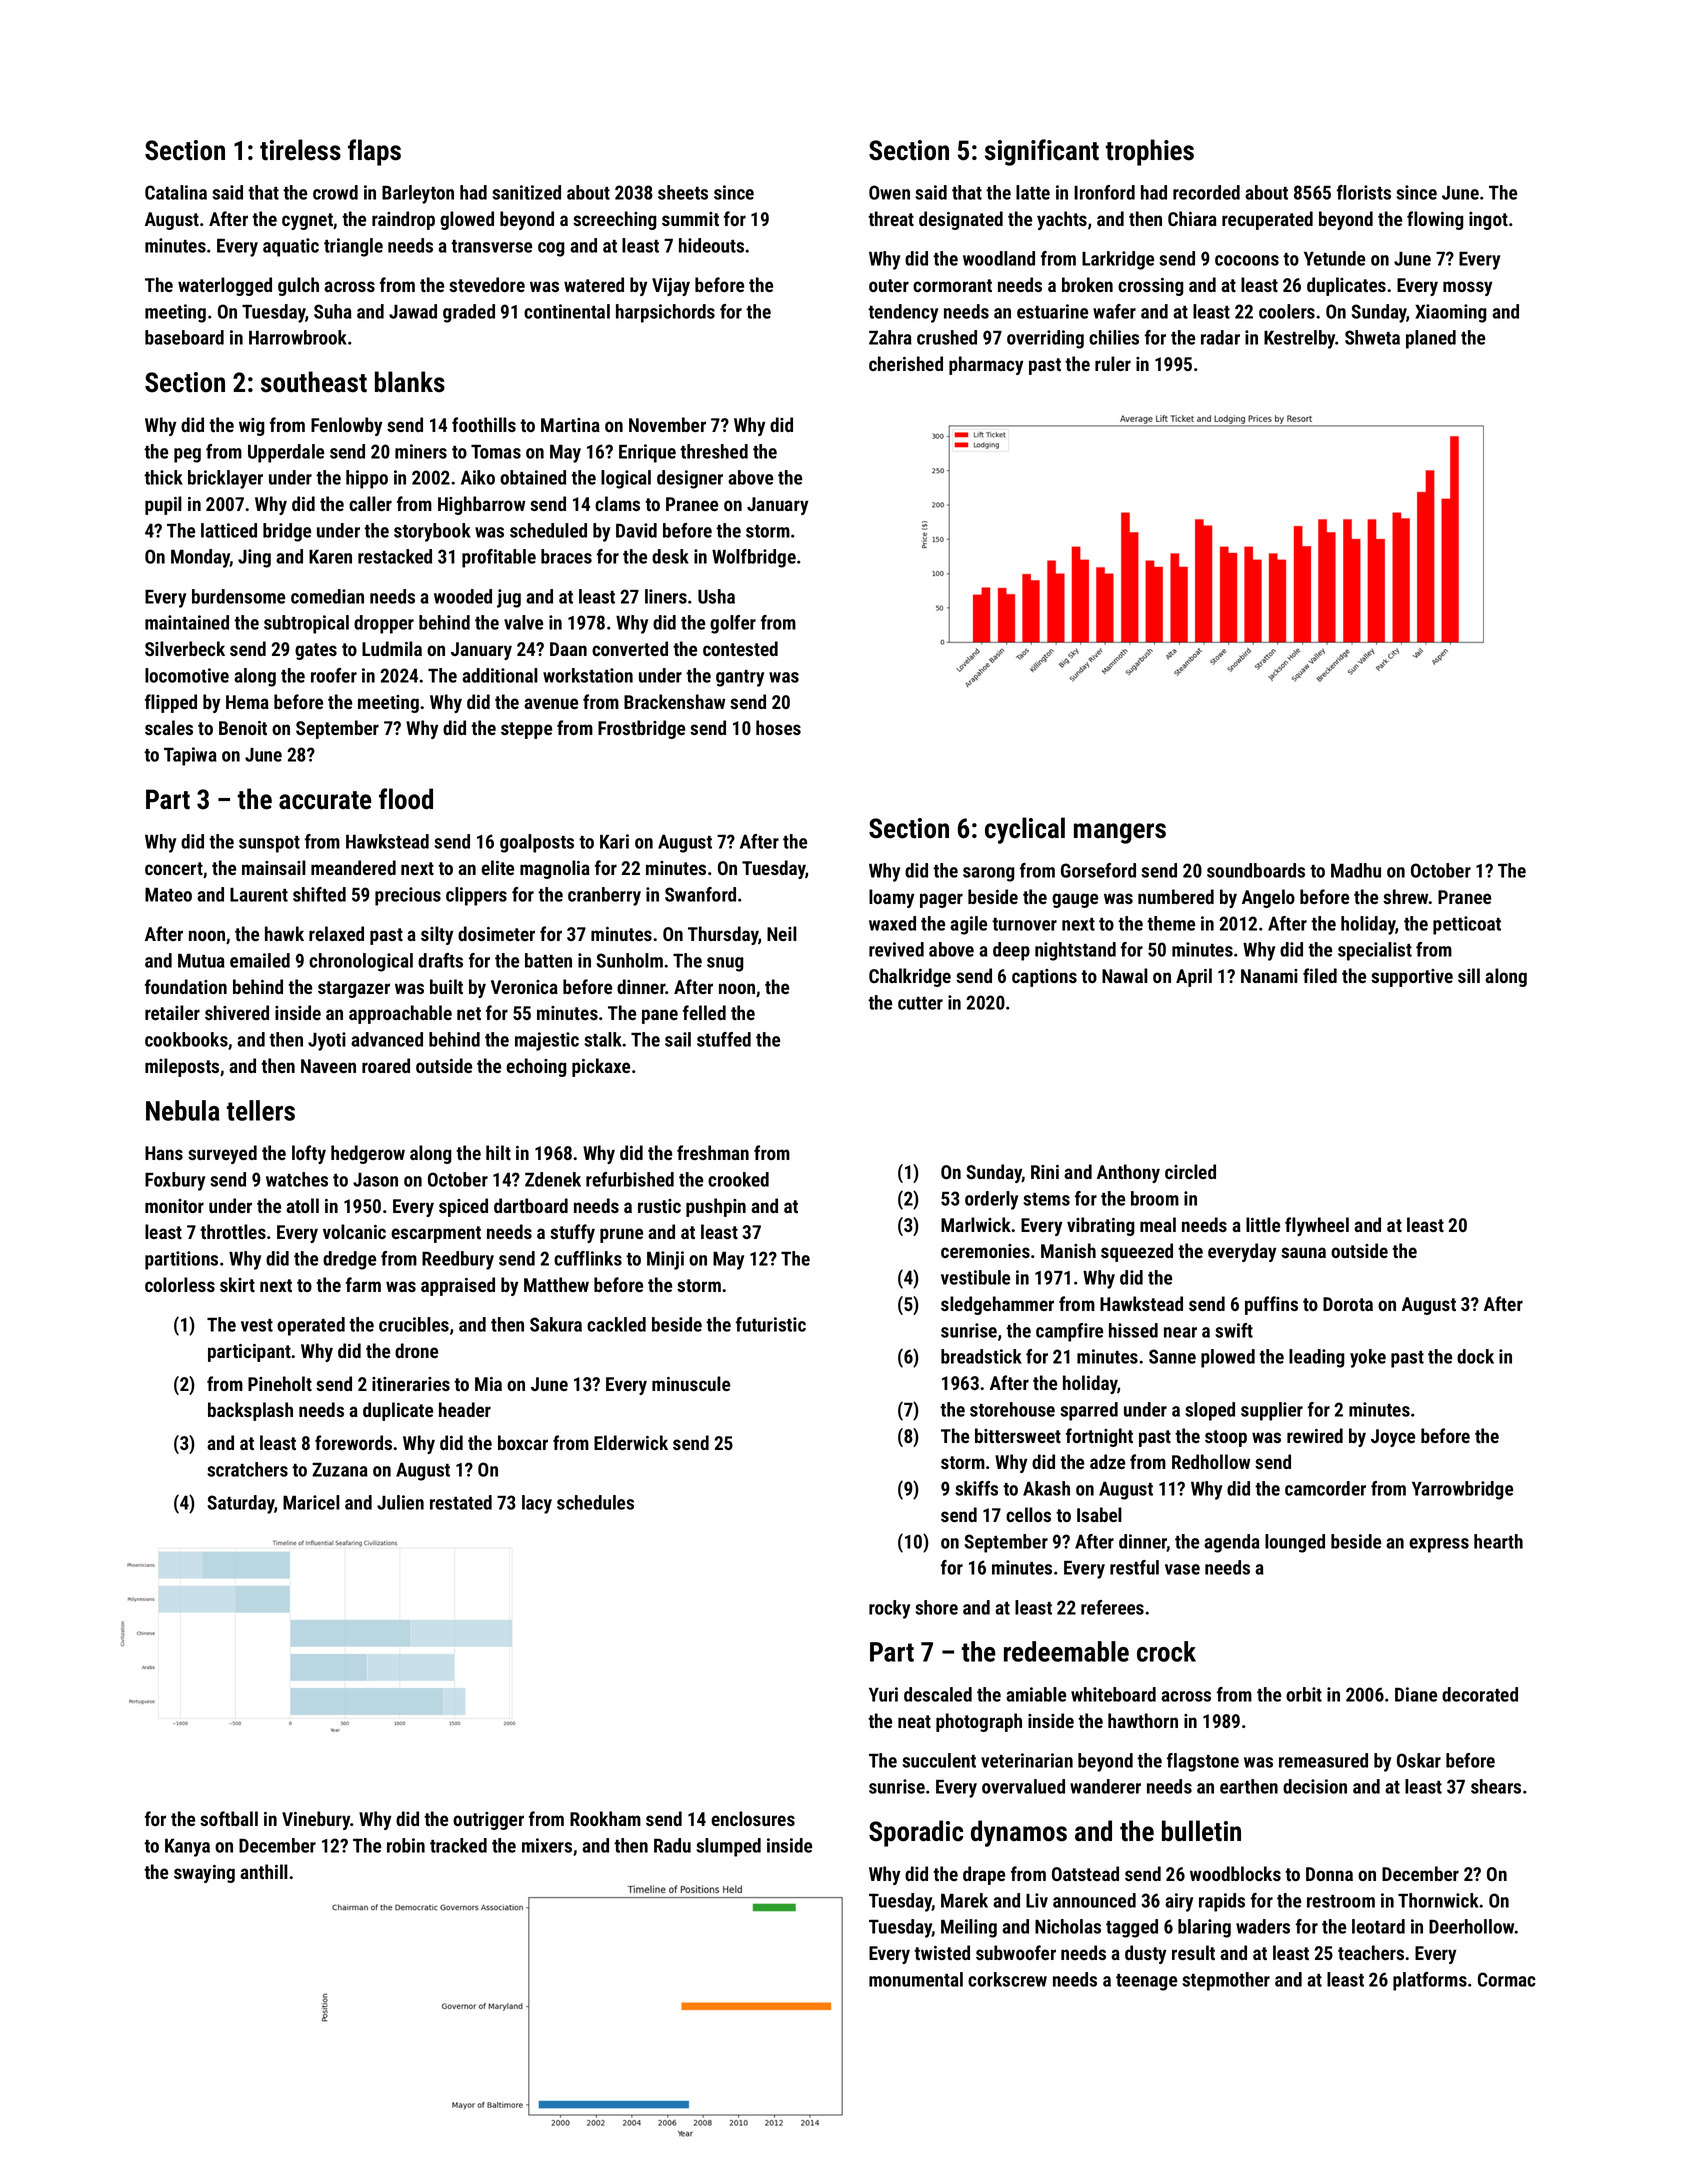 Image resolution: width=1683 pixels, height=2178 pixels. Describe the element at coordinates (1019, 1833) in the screenshot. I see `dynamos` at that location.
